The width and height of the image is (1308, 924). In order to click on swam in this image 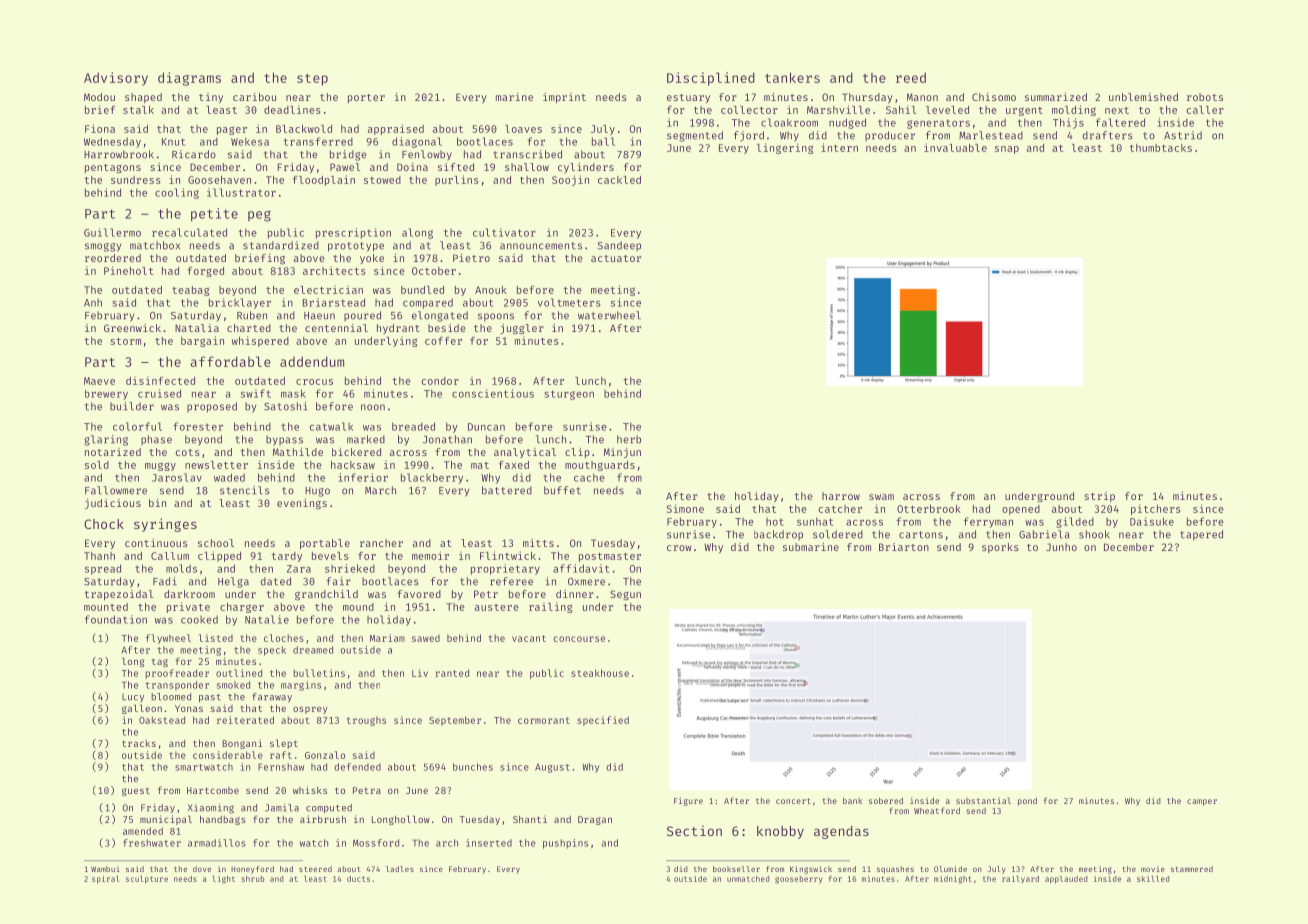, I will do `click(881, 497)`.
